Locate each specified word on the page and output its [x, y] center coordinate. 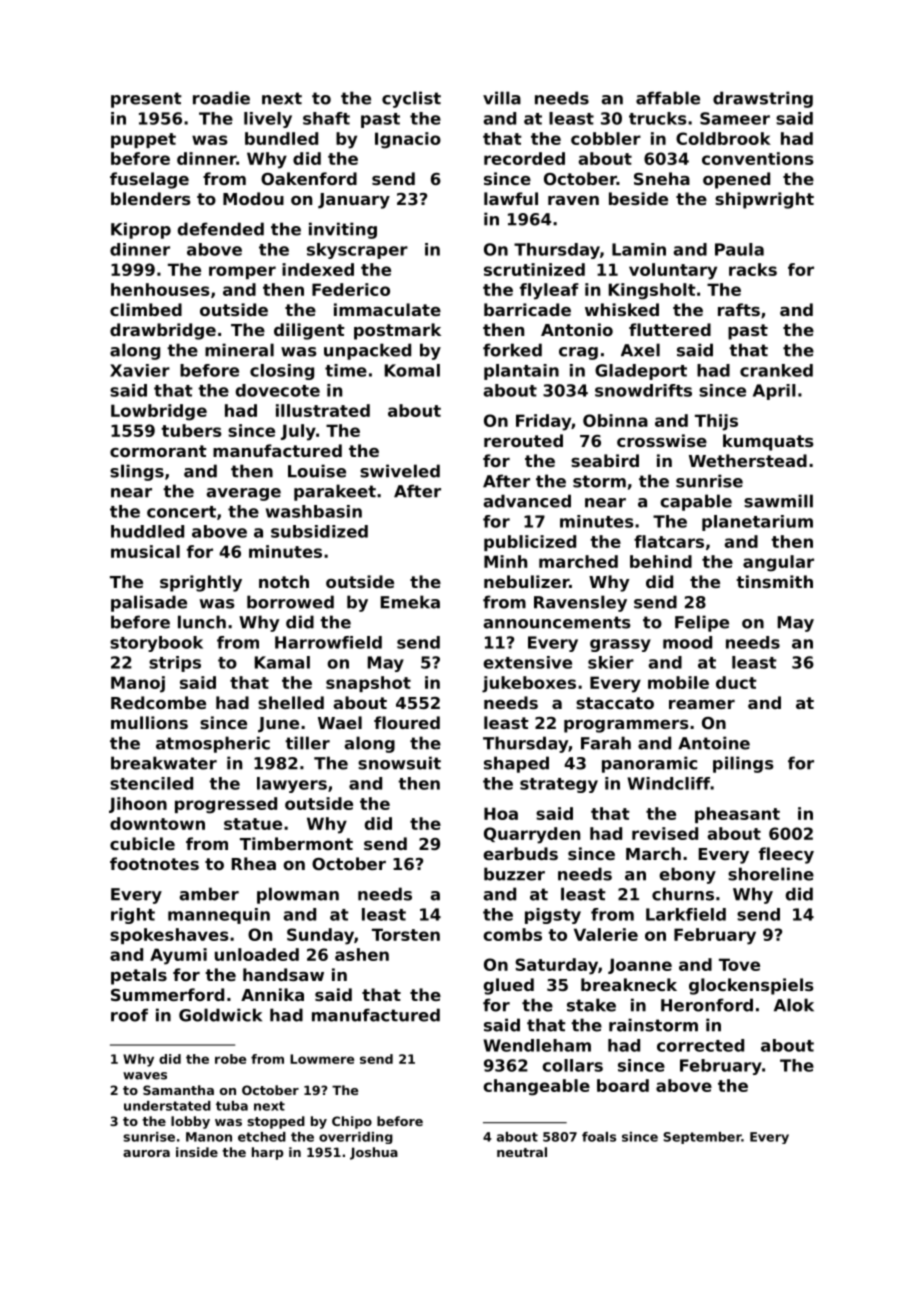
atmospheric [213, 744]
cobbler [606, 138]
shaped [516, 764]
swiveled [400, 471]
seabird [605, 460]
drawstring [763, 99]
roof [129, 1015]
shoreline [771, 874]
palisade [149, 603]
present [146, 100]
